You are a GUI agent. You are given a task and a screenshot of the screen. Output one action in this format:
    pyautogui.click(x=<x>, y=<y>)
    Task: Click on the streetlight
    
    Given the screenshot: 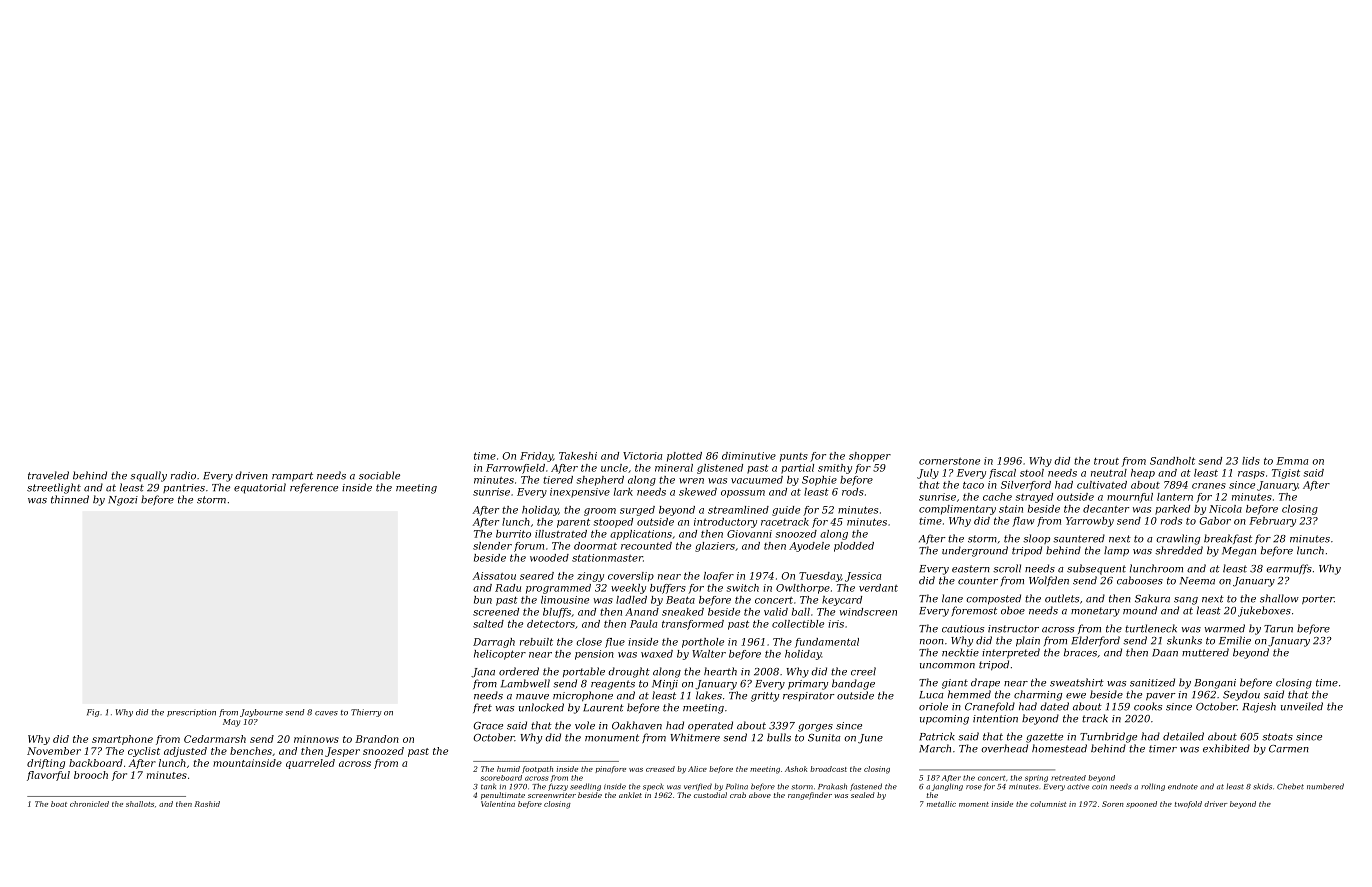 What is the action you would take?
    pyautogui.click(x=54, y=488)
